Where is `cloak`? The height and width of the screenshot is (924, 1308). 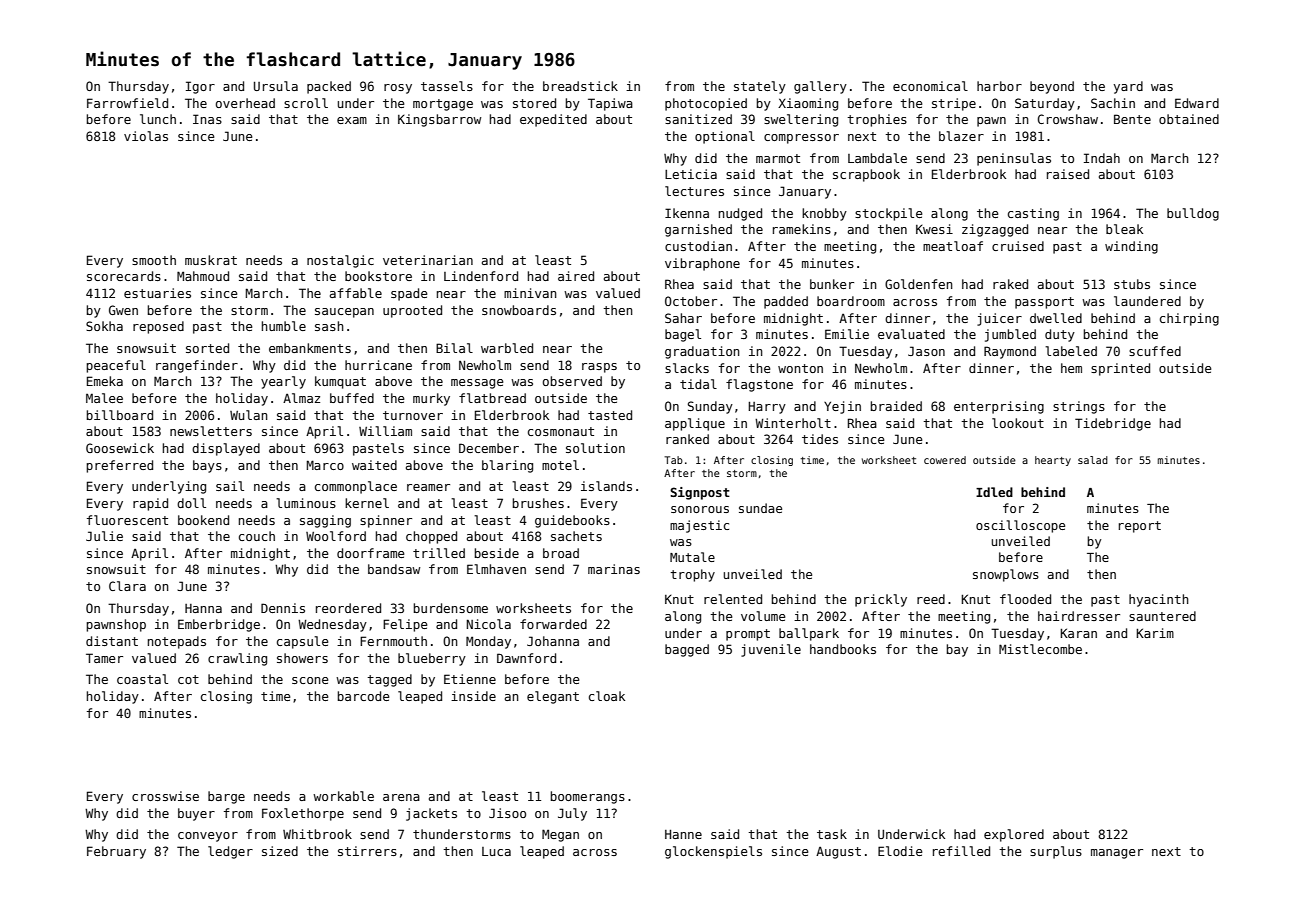
cloak is located at coordinates (607, 696).
